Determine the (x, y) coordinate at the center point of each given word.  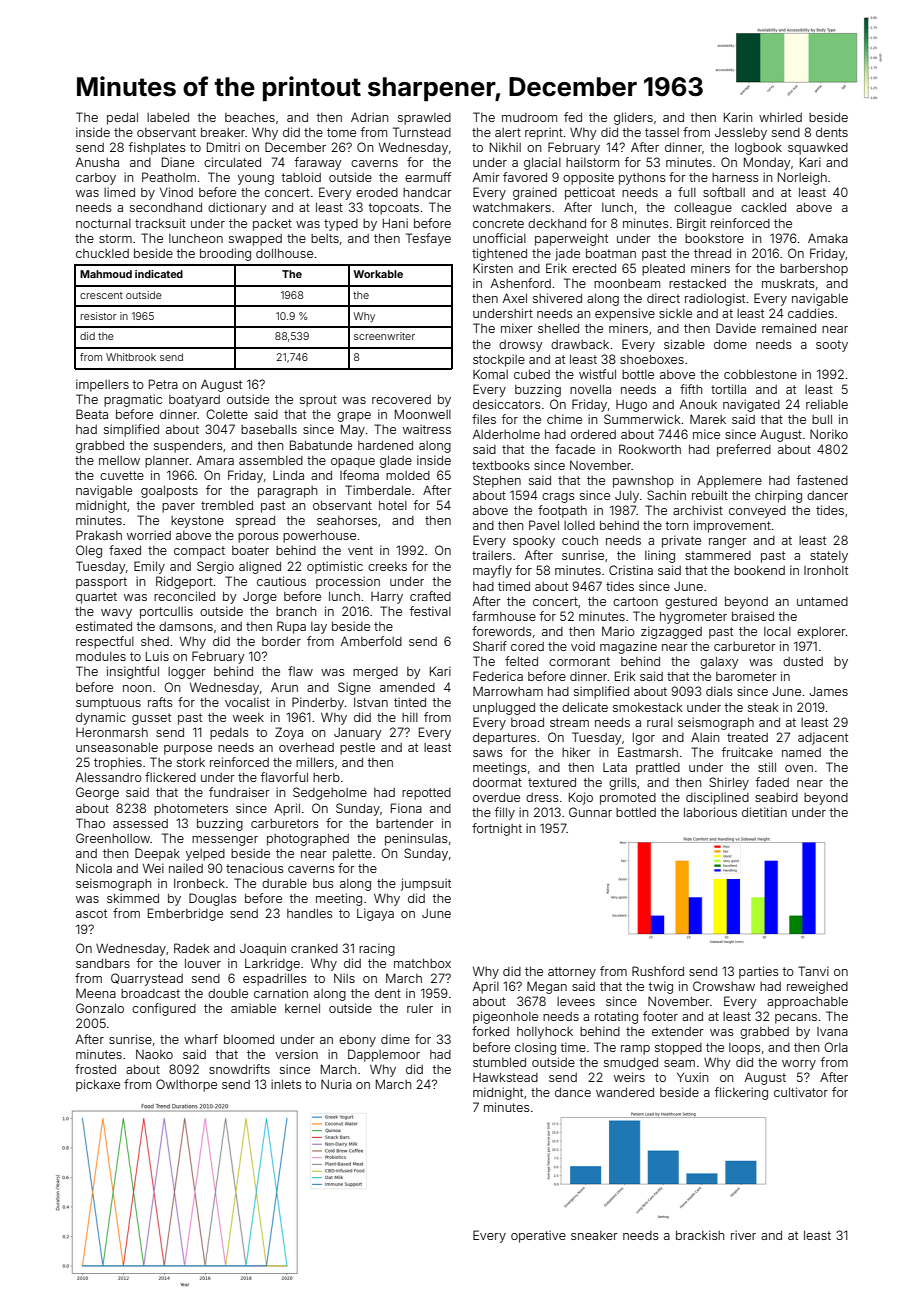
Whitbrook (131, 357)
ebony (357, 1041)
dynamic (101, 718)
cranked (314, 948)
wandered (625, 1092)
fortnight (497, 829)
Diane (178, 162)
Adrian (369, 117)
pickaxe (98, 1085)
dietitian (764, 812)
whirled (780, 117)
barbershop (814, 270)
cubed (532, 374)
